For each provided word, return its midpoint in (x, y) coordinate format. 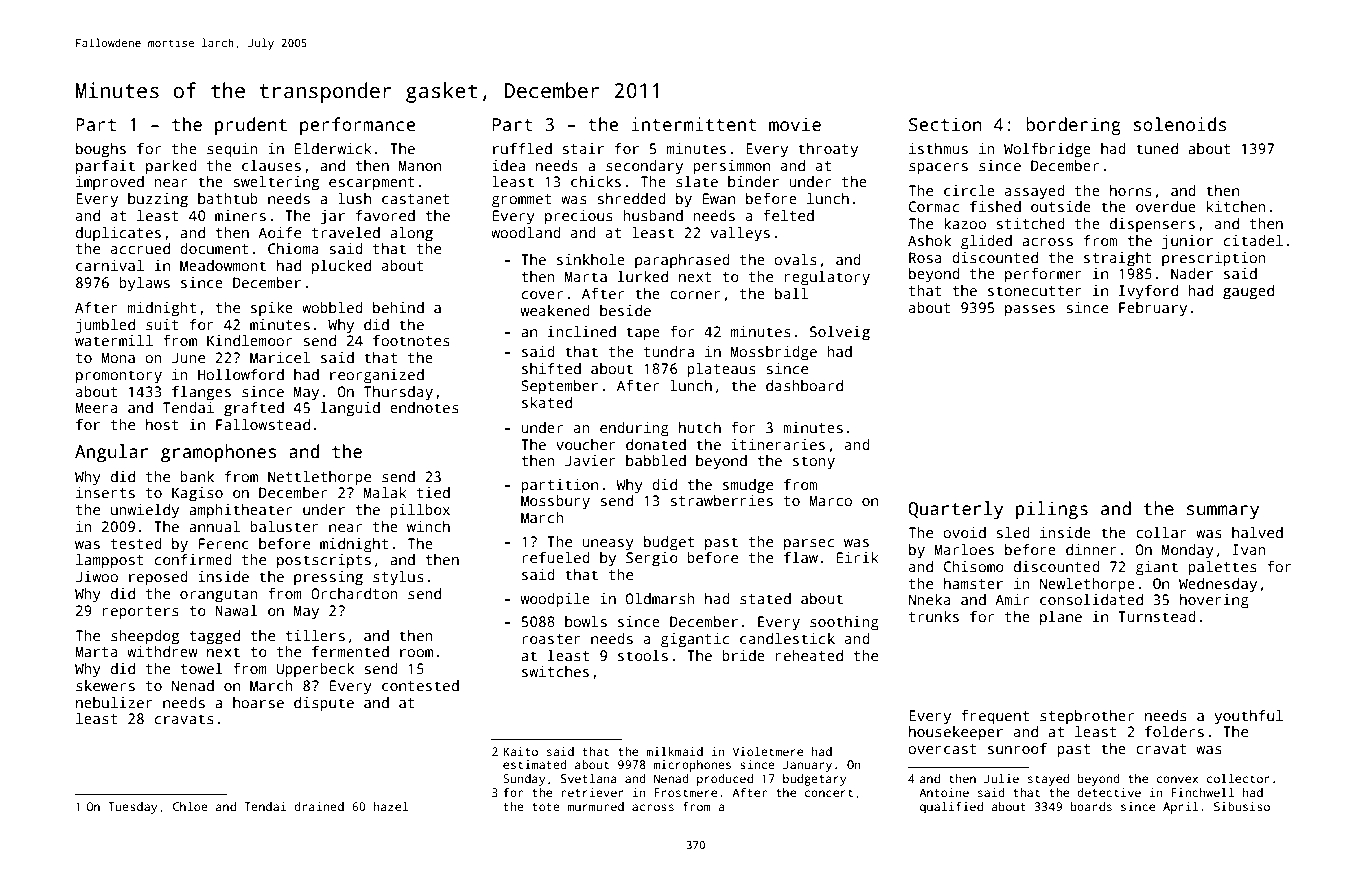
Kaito (521, 751)
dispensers (1152, 225)
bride (743, 655)
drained (319, 806)
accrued (140, 248)
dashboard (804, 385)
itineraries (778, 444)
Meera (96, 407)
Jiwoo (97, 576)
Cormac (934, 206)
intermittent (694, 124)
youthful (1249, 717)
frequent (995, 717)
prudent (251, 126)
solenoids (1180, 124)
